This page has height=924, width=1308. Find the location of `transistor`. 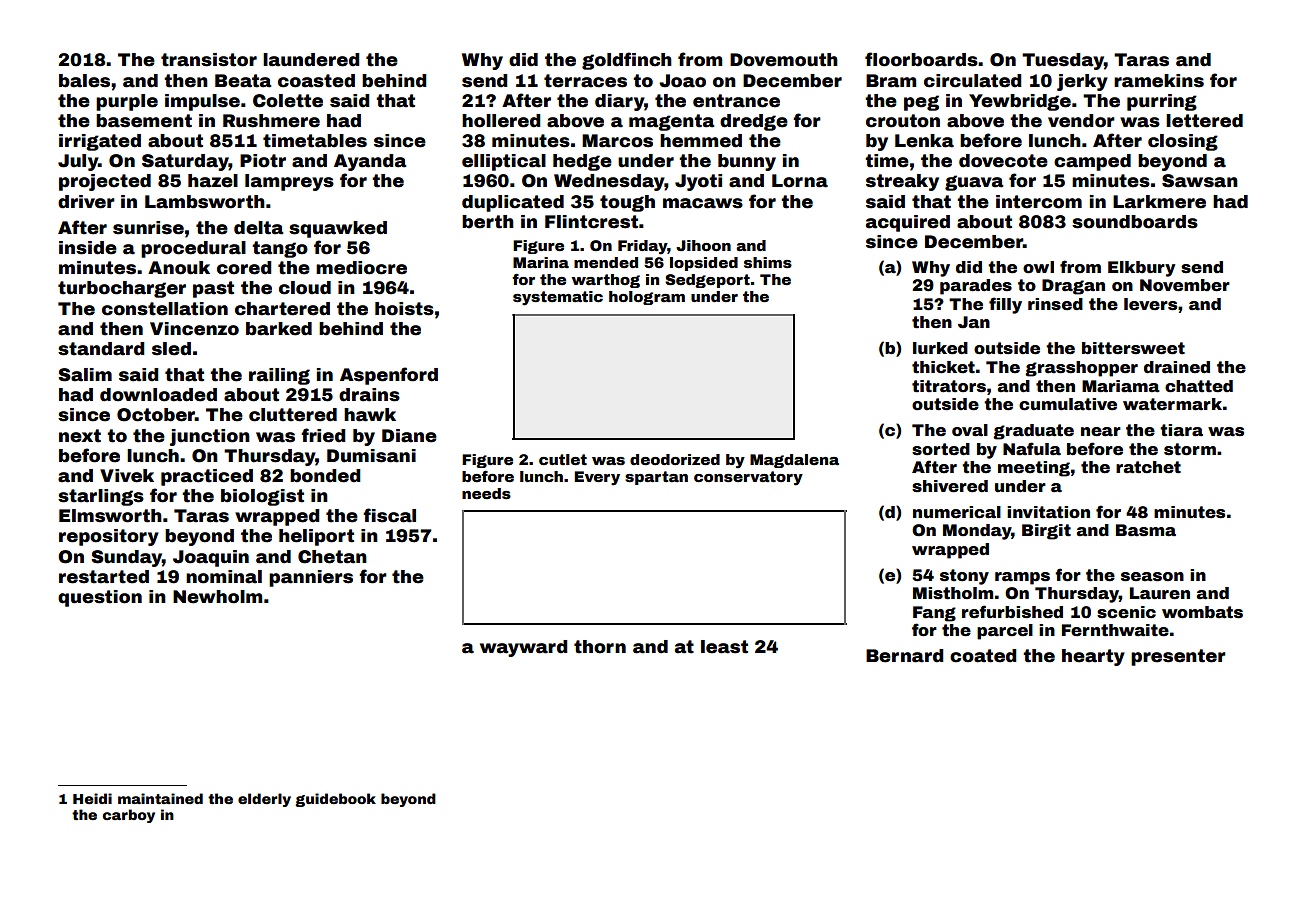

transistor is located at coordinates (209, 60).
